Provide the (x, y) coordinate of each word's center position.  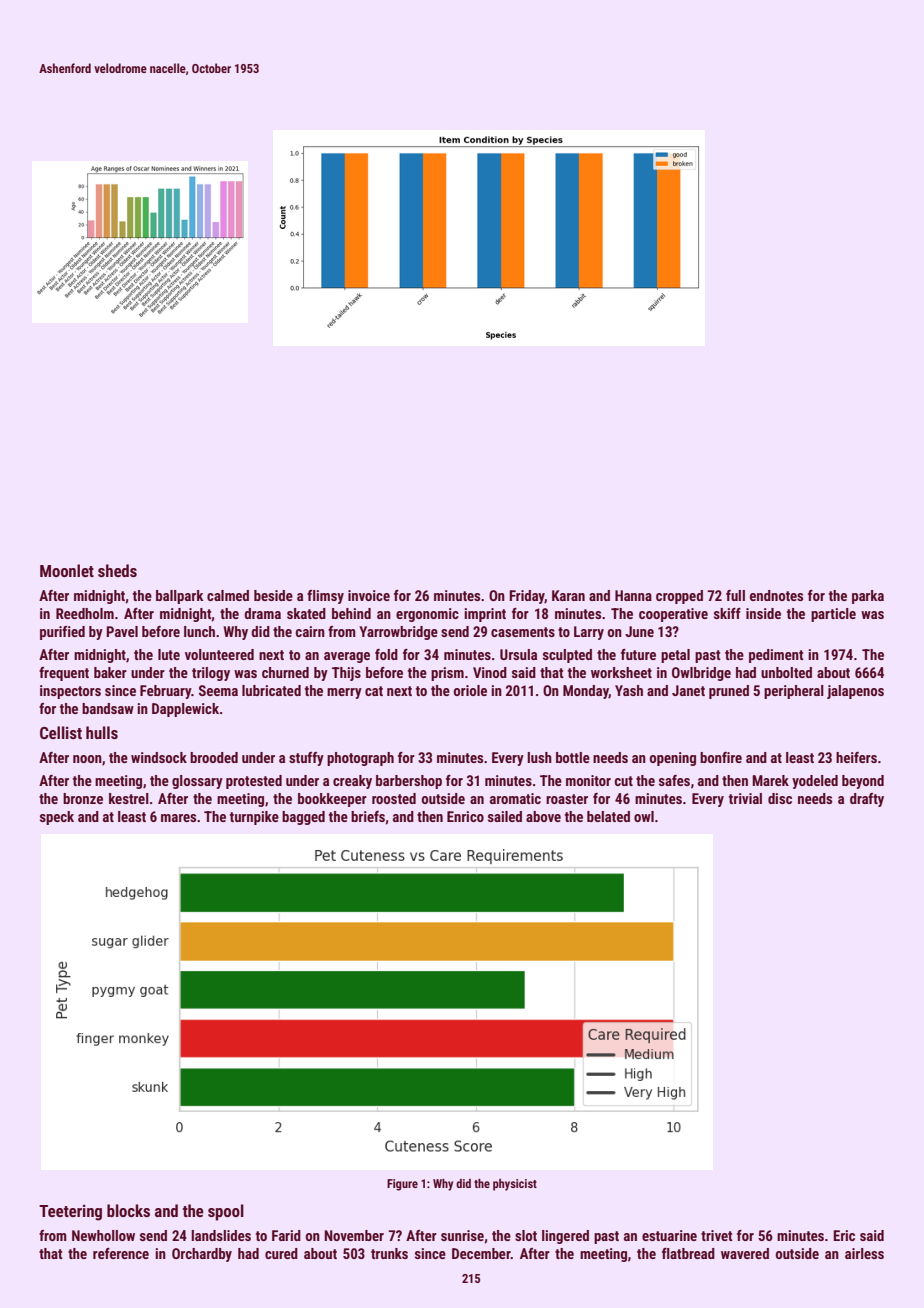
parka (868, 597)
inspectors (70, 692)
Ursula (518, 654)
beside (273, 595)
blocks (128, 1210)
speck (57, 818)
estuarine (669, 1235)
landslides (221, 1235)
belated (608, 816)
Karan (568, 595)
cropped (679, 597)
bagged (303, 818)
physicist (515, 1185)
